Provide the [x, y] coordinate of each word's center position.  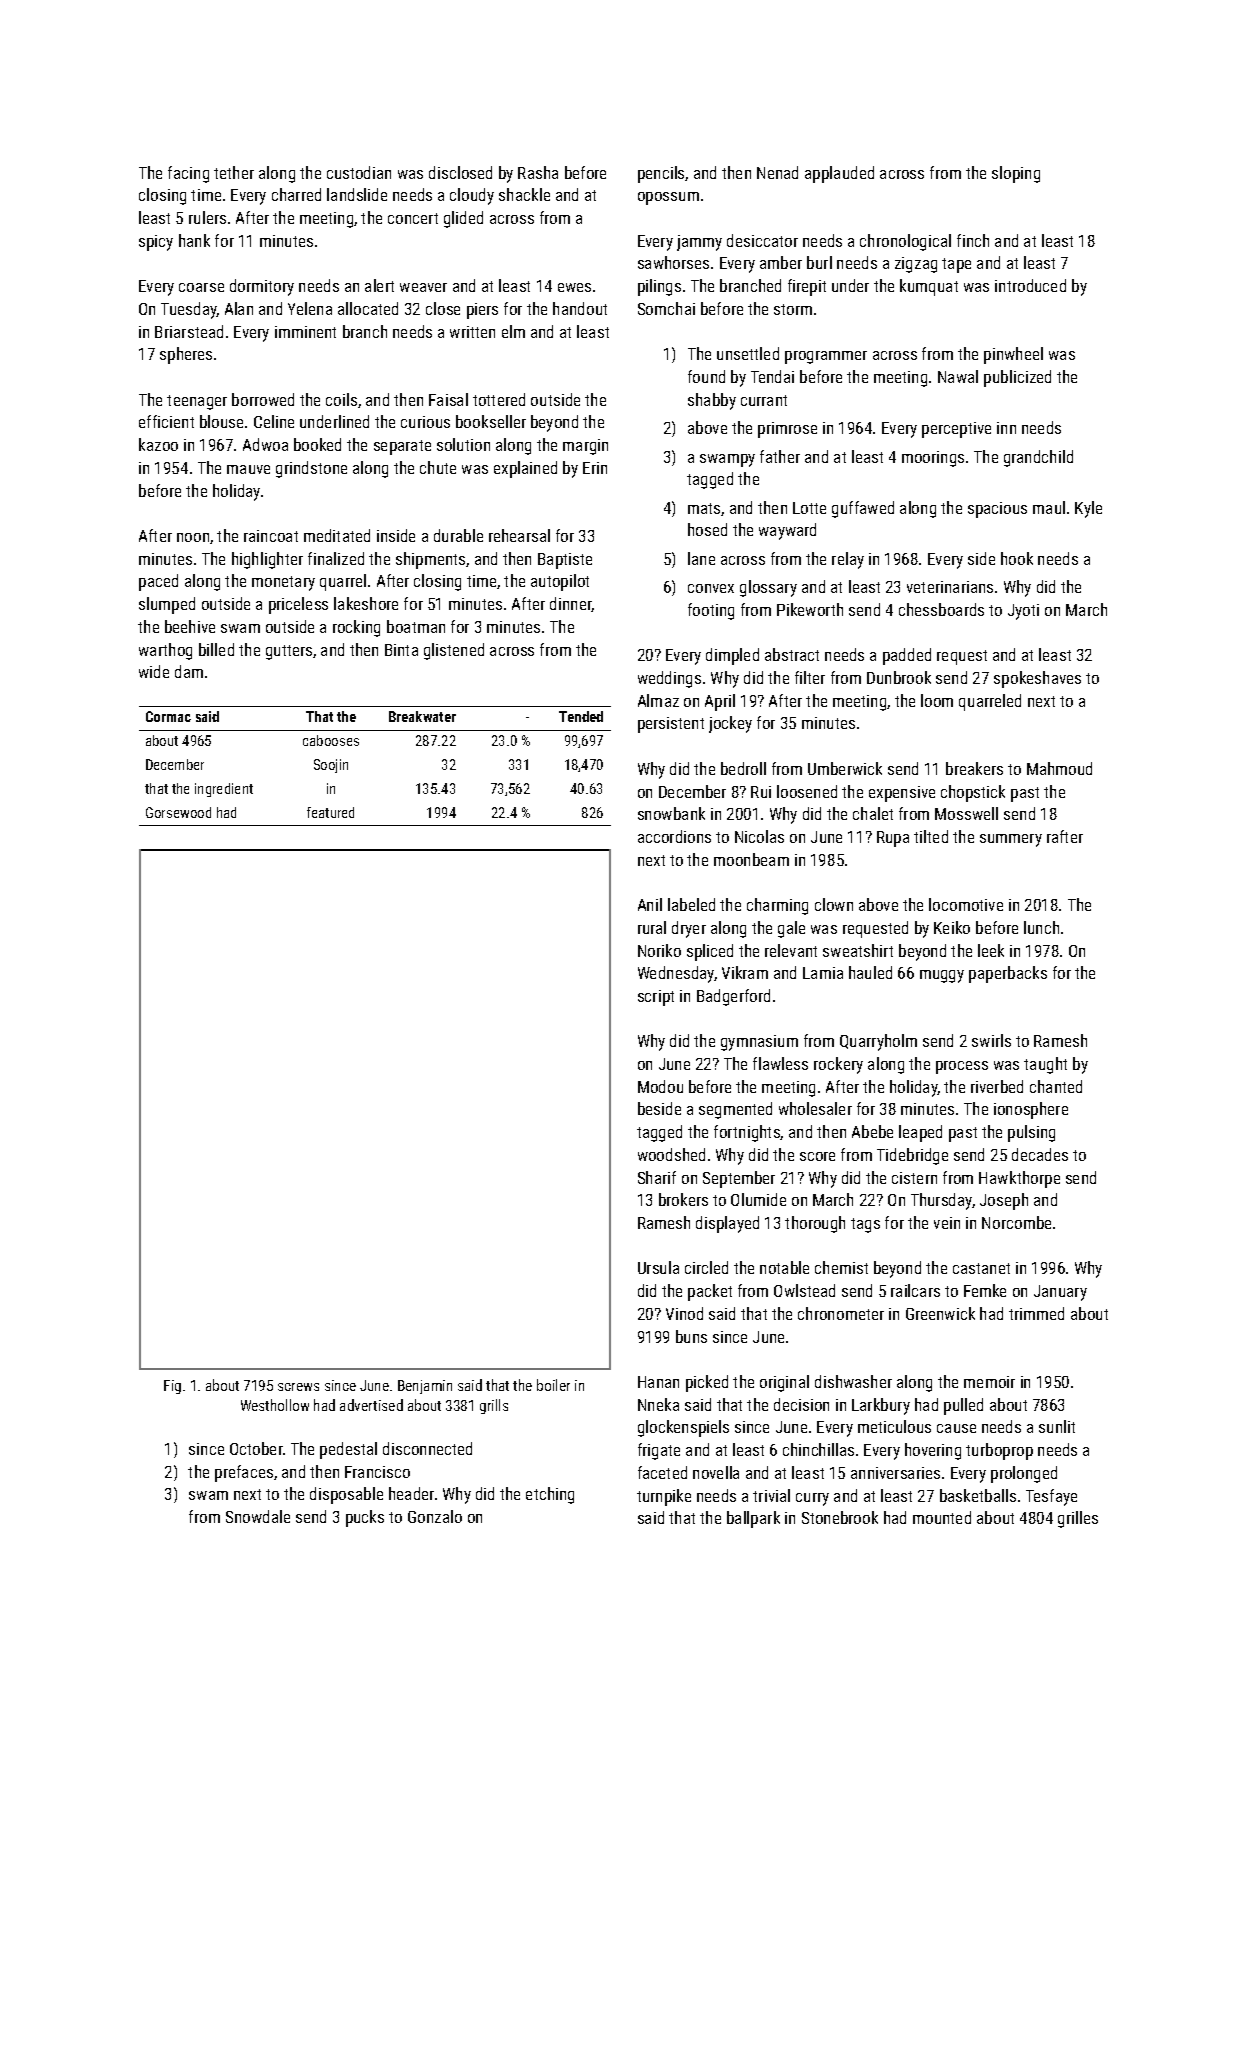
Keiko [952, 927]
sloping [1016, 174]
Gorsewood [178, 812]
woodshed [671, 1154]
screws [298, 1387]
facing [188, 174]
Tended [581, 716]
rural [652, 927]
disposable [346, 1495]
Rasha [538, 172]
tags [865, 1225]
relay [848, 560]
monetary [283, 583]
